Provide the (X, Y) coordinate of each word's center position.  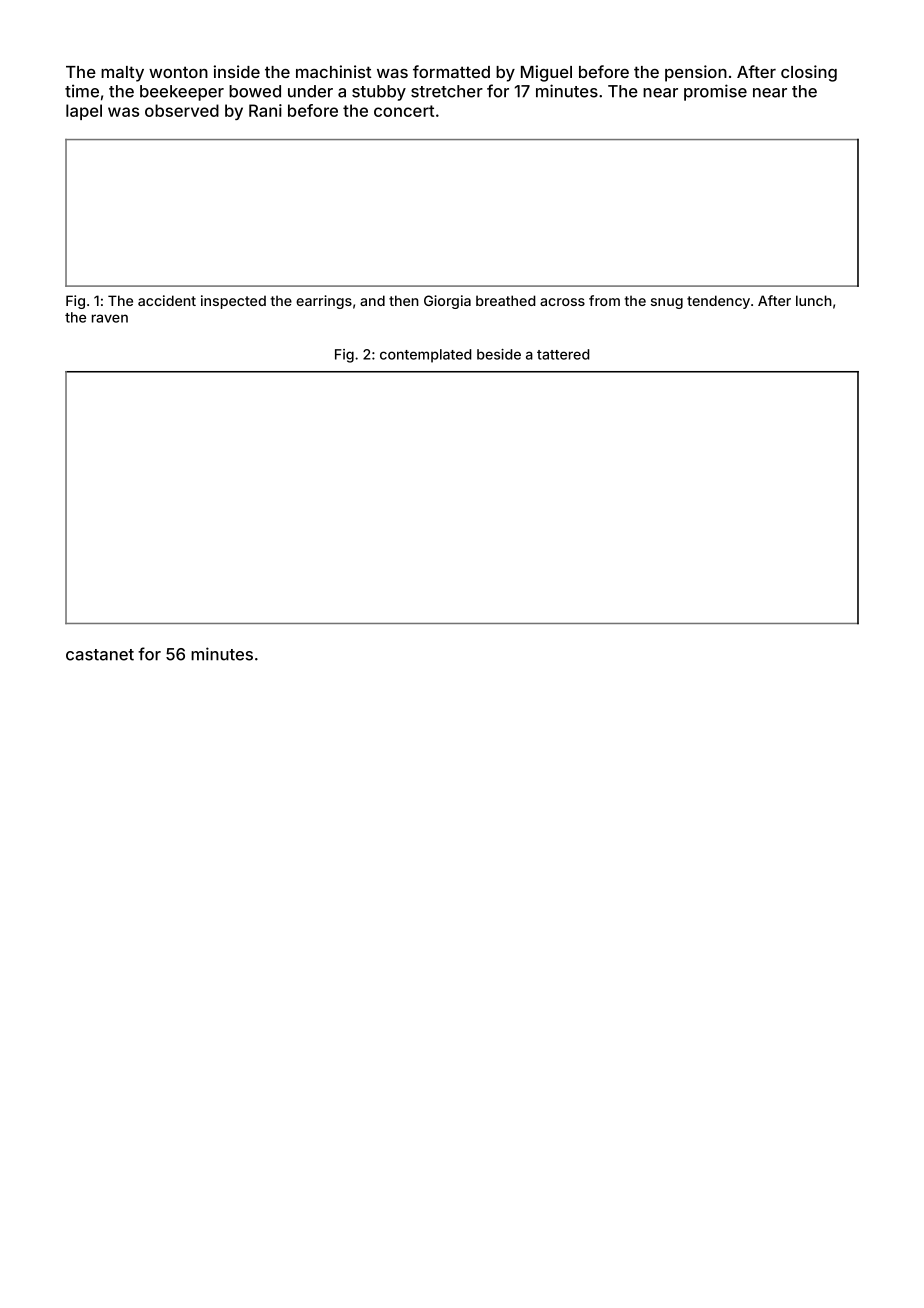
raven (110, 318)
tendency (718, 302)
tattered (563, 354)
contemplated (426, 356)
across (562, 302)
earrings (324, 302)
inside (237, 71)
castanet (100, 655)
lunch (814, 300)
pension (696, 73)
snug (667, 303)
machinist (334, 71)
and (372, 300)
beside (499, 354)
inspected (233, 302)
